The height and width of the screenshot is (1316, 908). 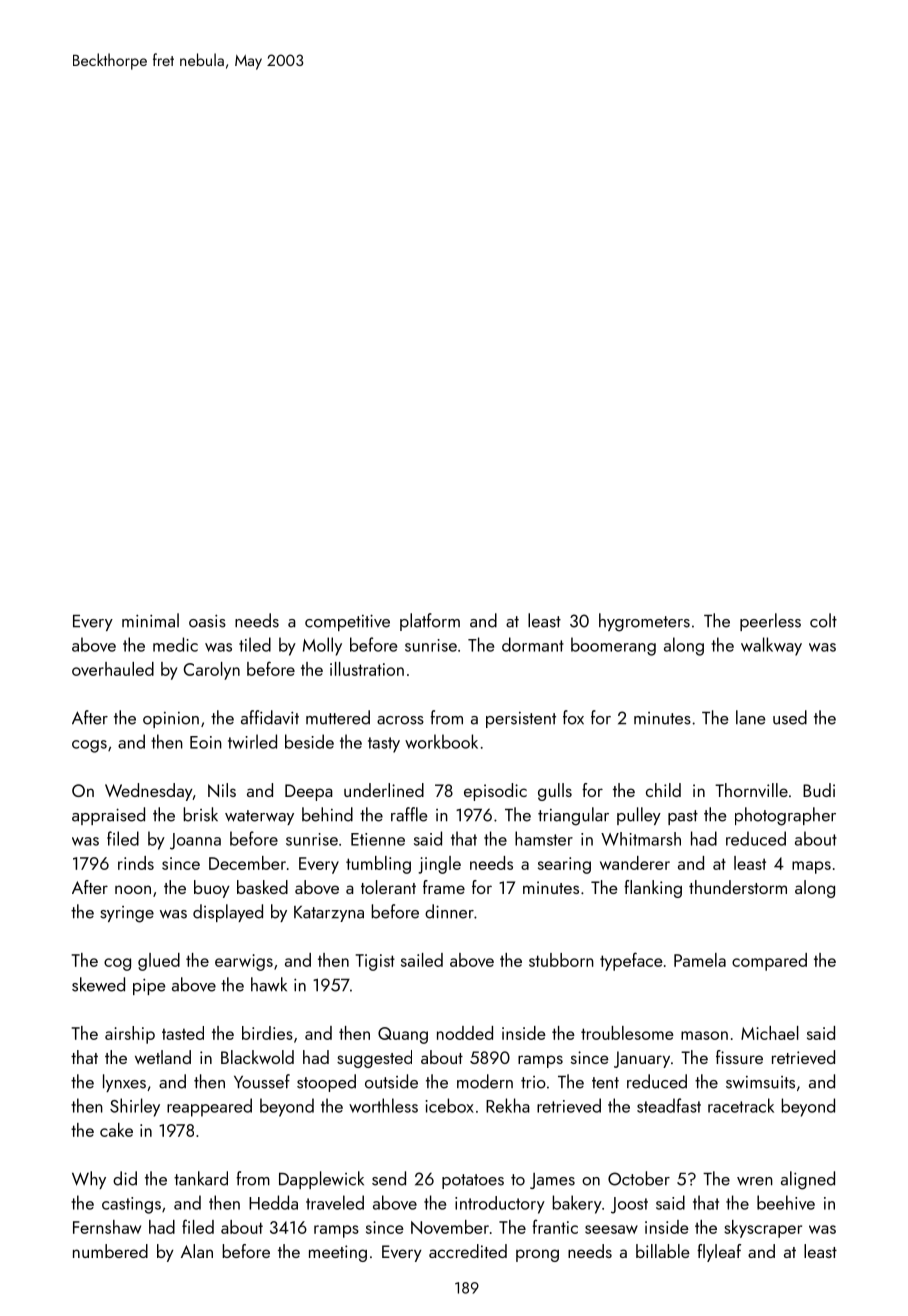 I want to click on across, so click(x=400, y=720).
